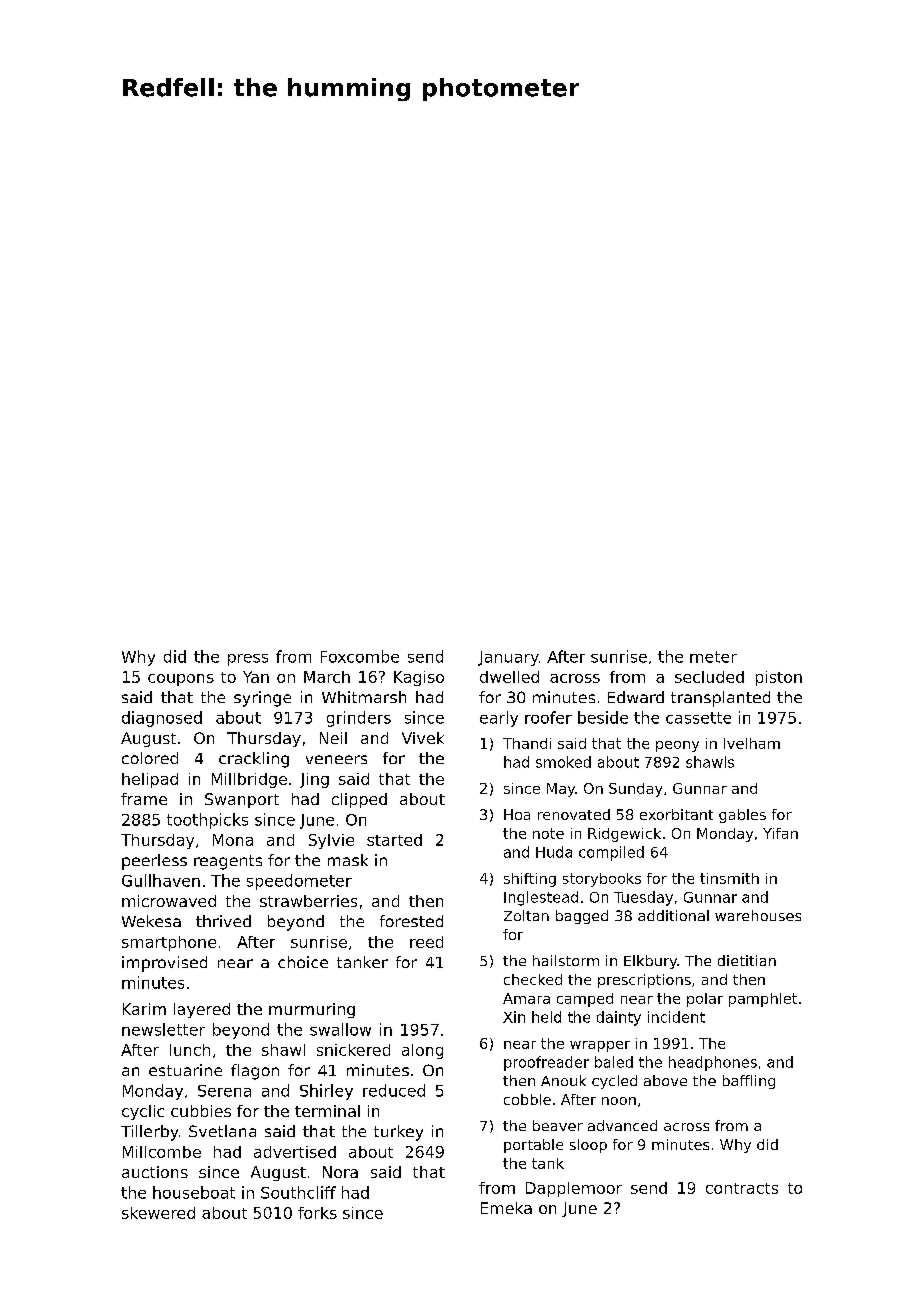 This screenshot has width=924, height=1308. What do you see at coordinates (312, 1010) in the screenshot?
I see `murmuring` at bounding box center [312, 1010].
